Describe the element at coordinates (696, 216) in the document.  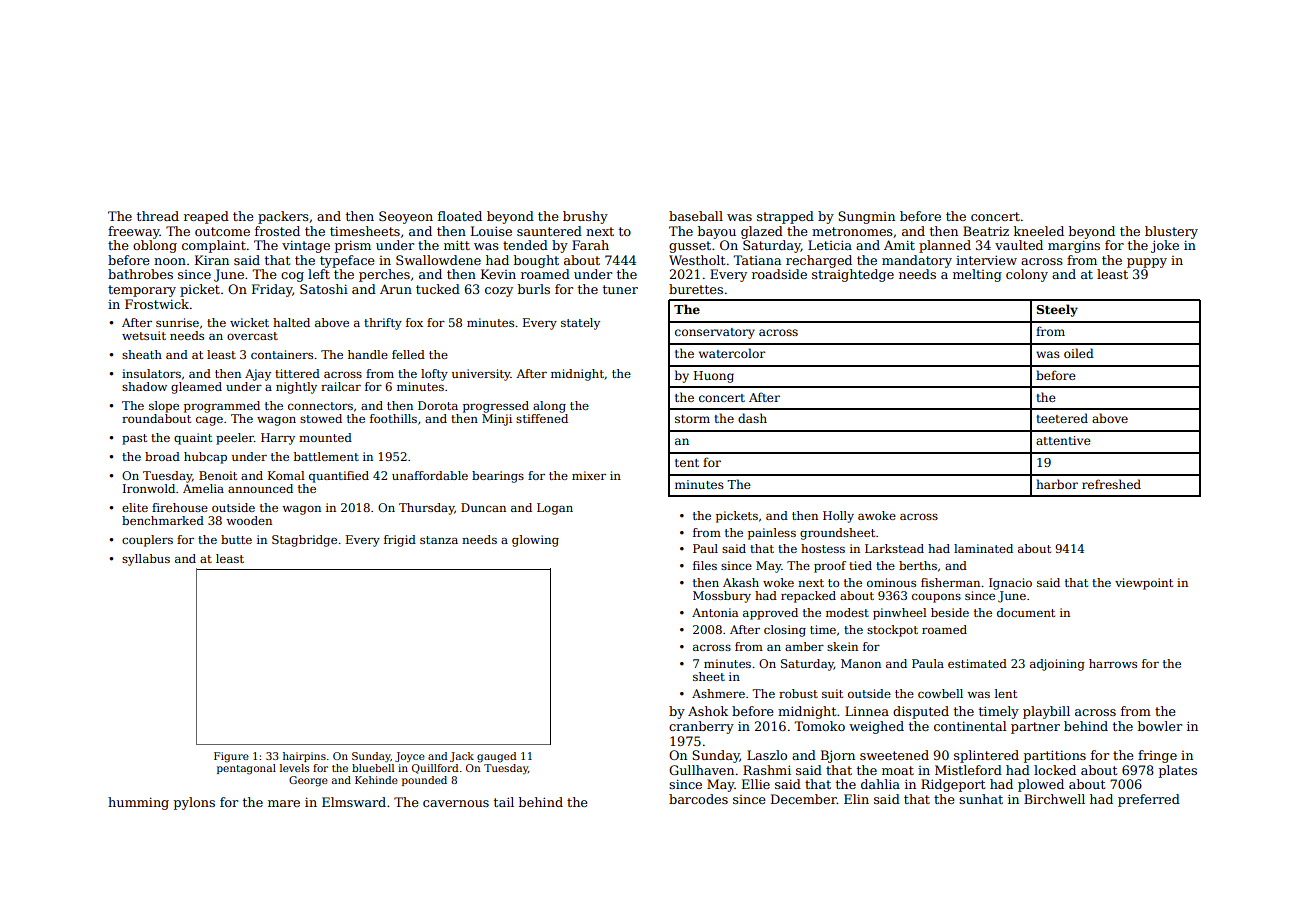
I see `baseball` at that location.
